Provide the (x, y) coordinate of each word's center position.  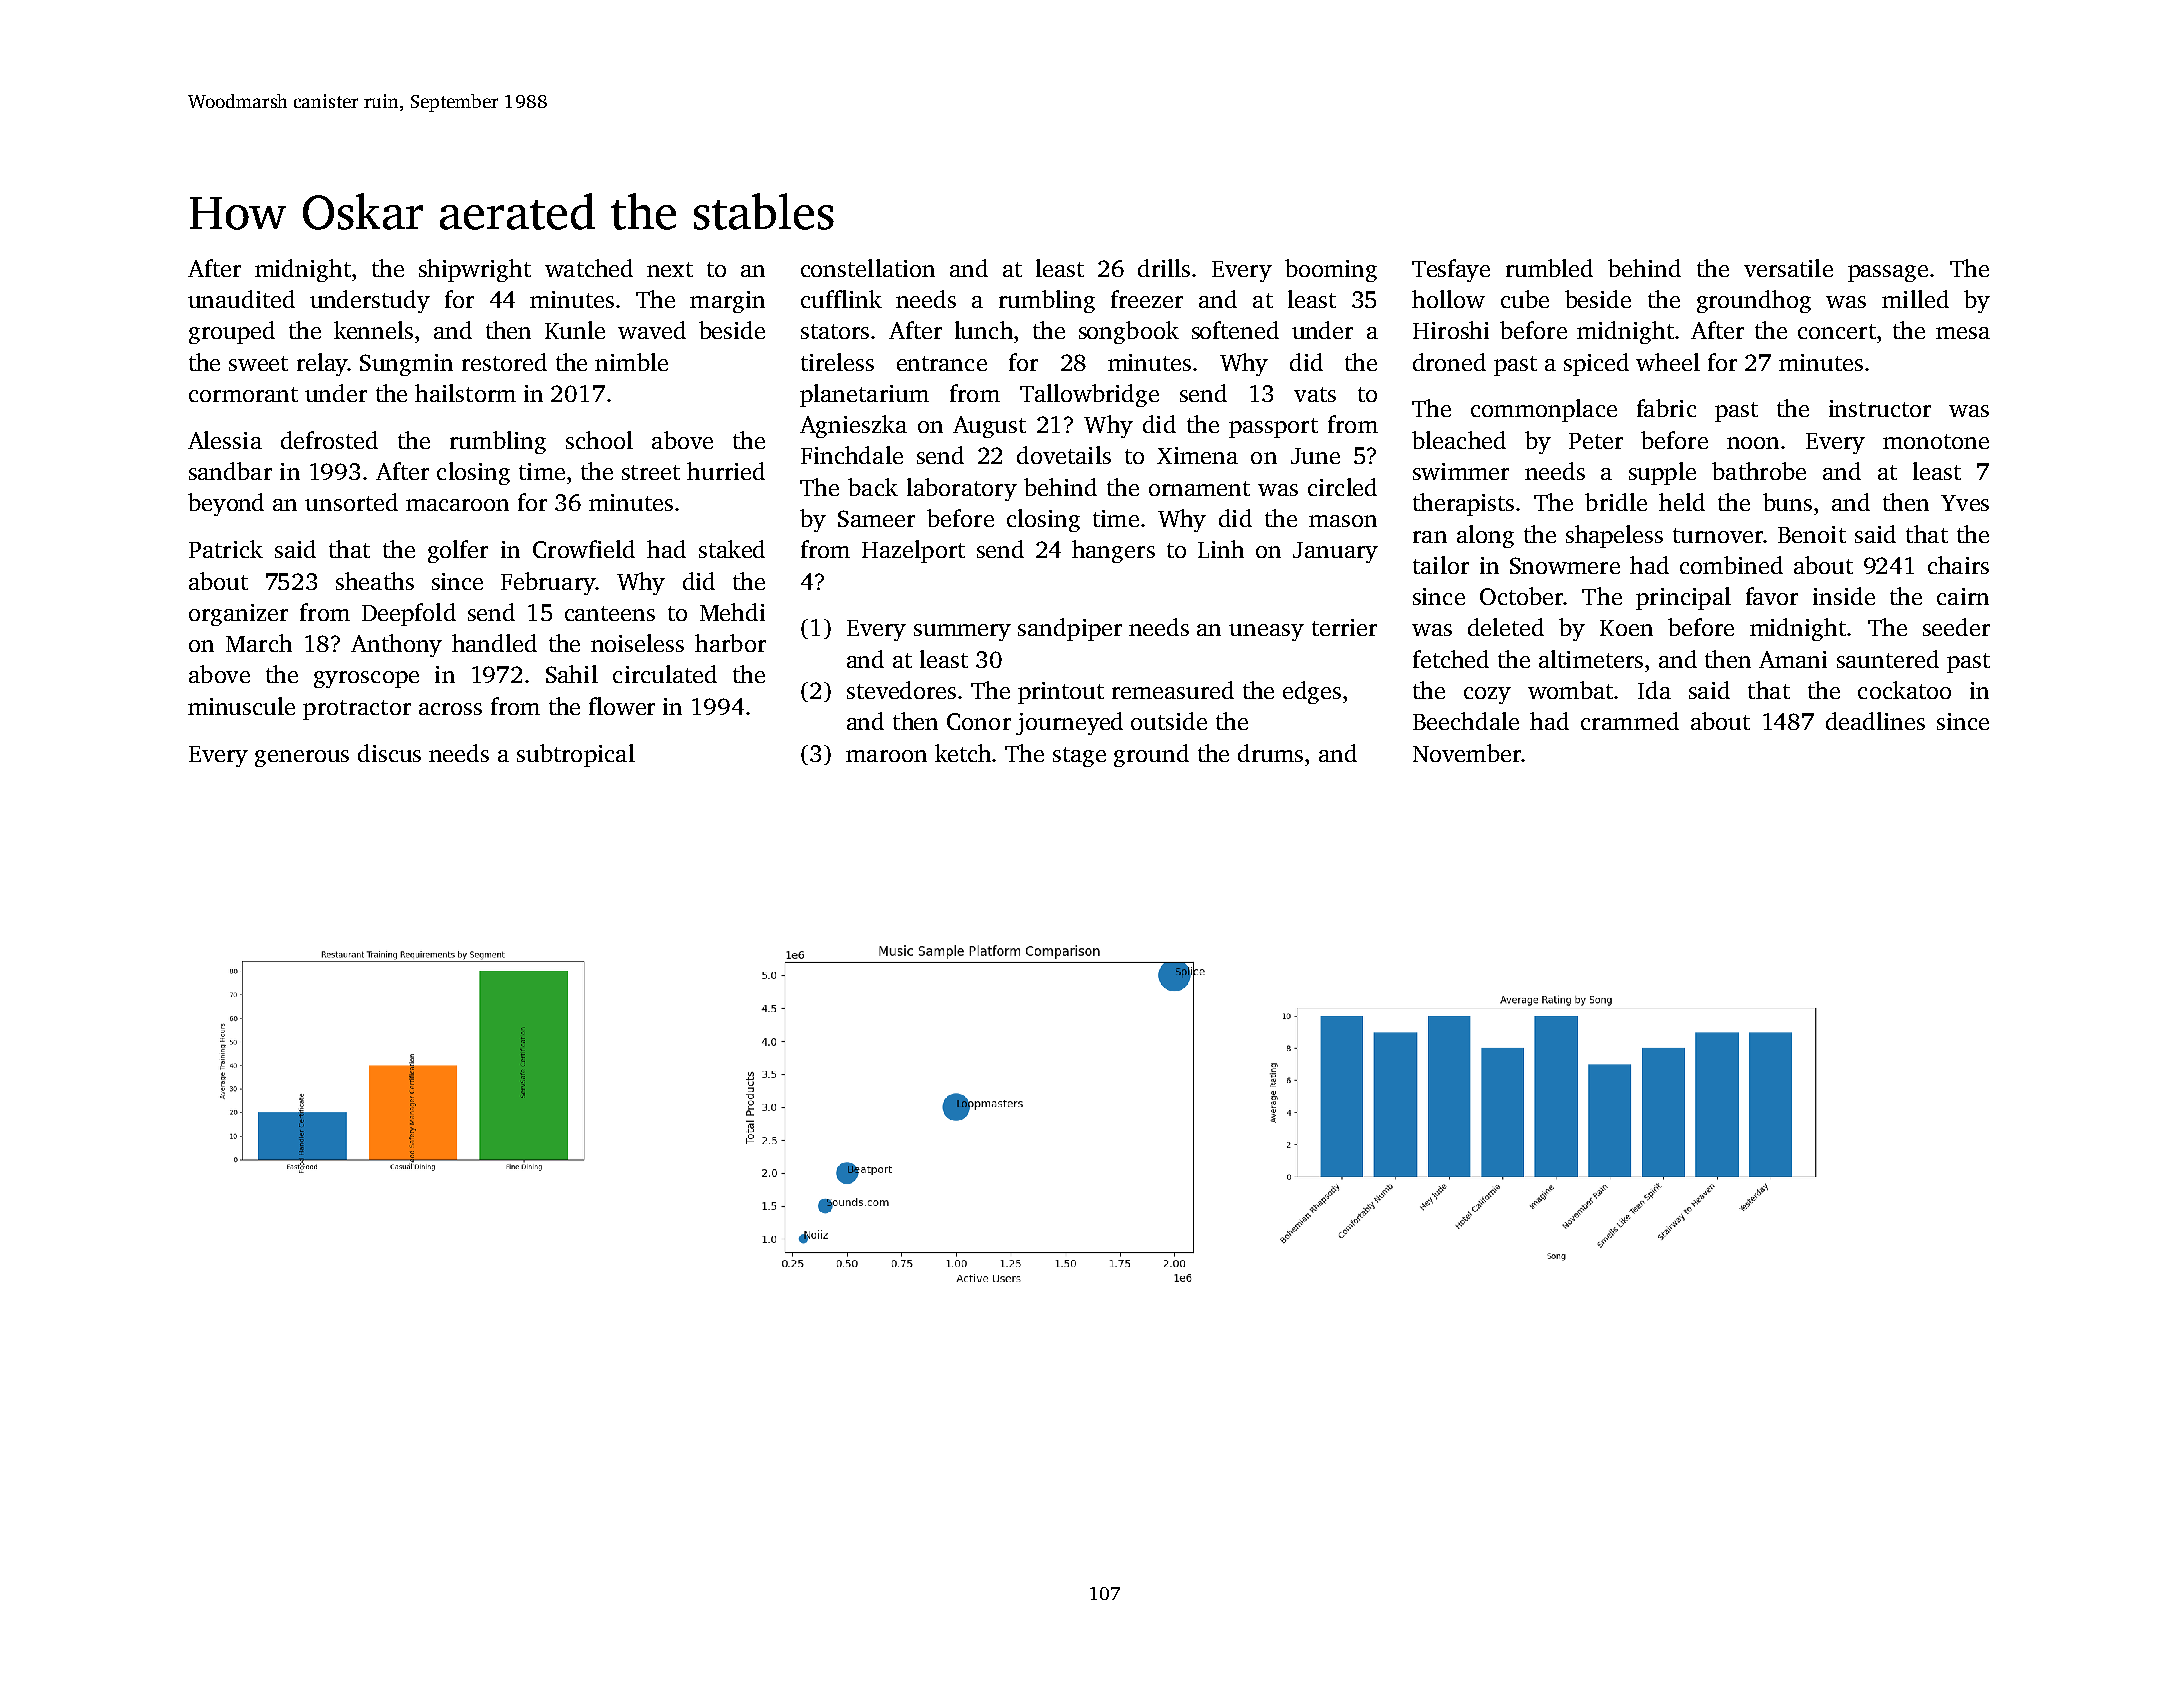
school (599, 440)
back (873, 487)
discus (389, 753)
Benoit (1812, 534)
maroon (886, 756)
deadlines (1875, 721)
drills (1164, 268)
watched (589, 268)
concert (1837, 331)
